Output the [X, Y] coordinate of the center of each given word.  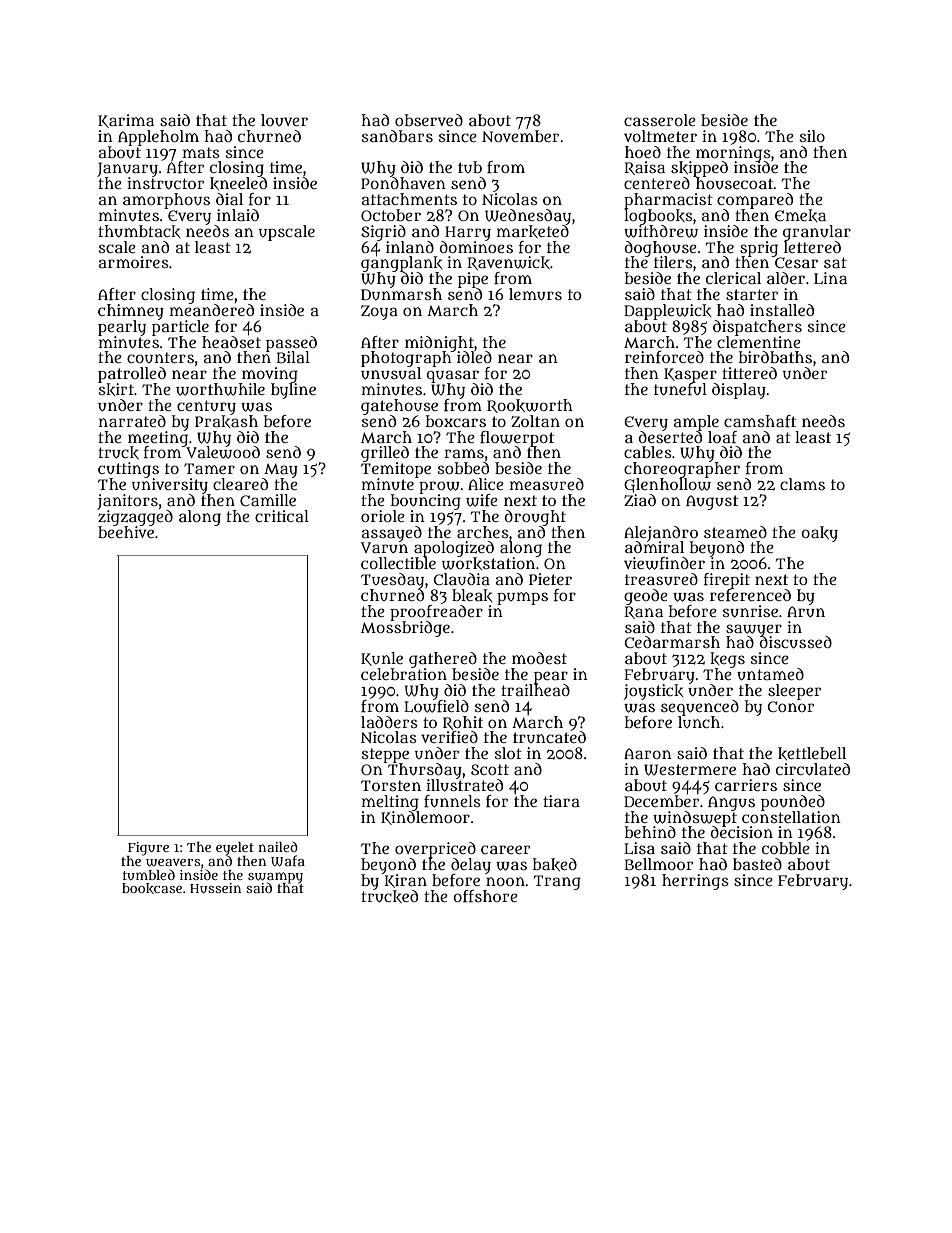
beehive [126, 532]
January [127, 169]
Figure [148, 849]
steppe [385, 755]
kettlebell [812, 753]
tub [470, 167]
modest [539, 658]
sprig [759, 249]
